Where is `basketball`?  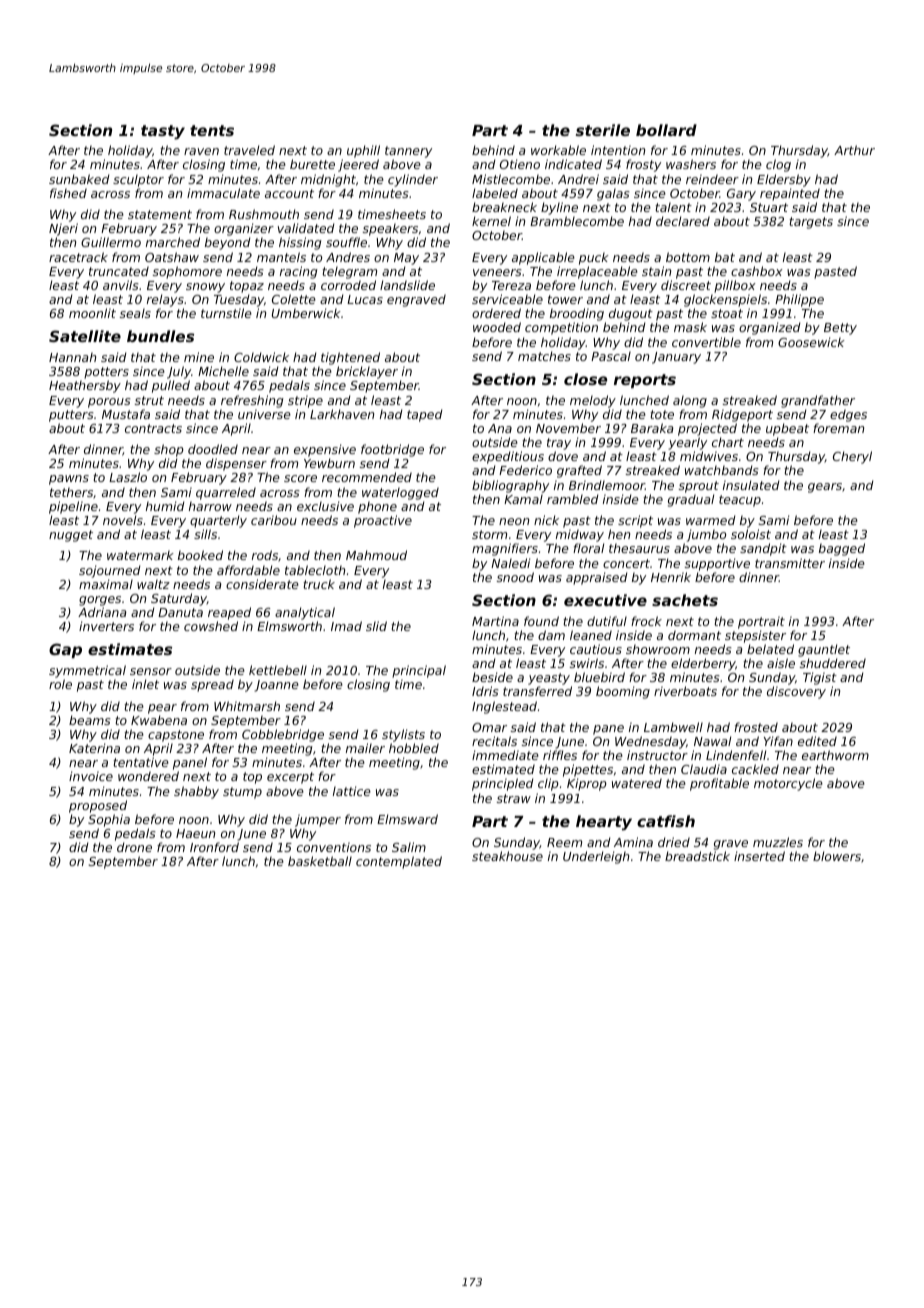
basketball is located at coordinates (320, 861).
